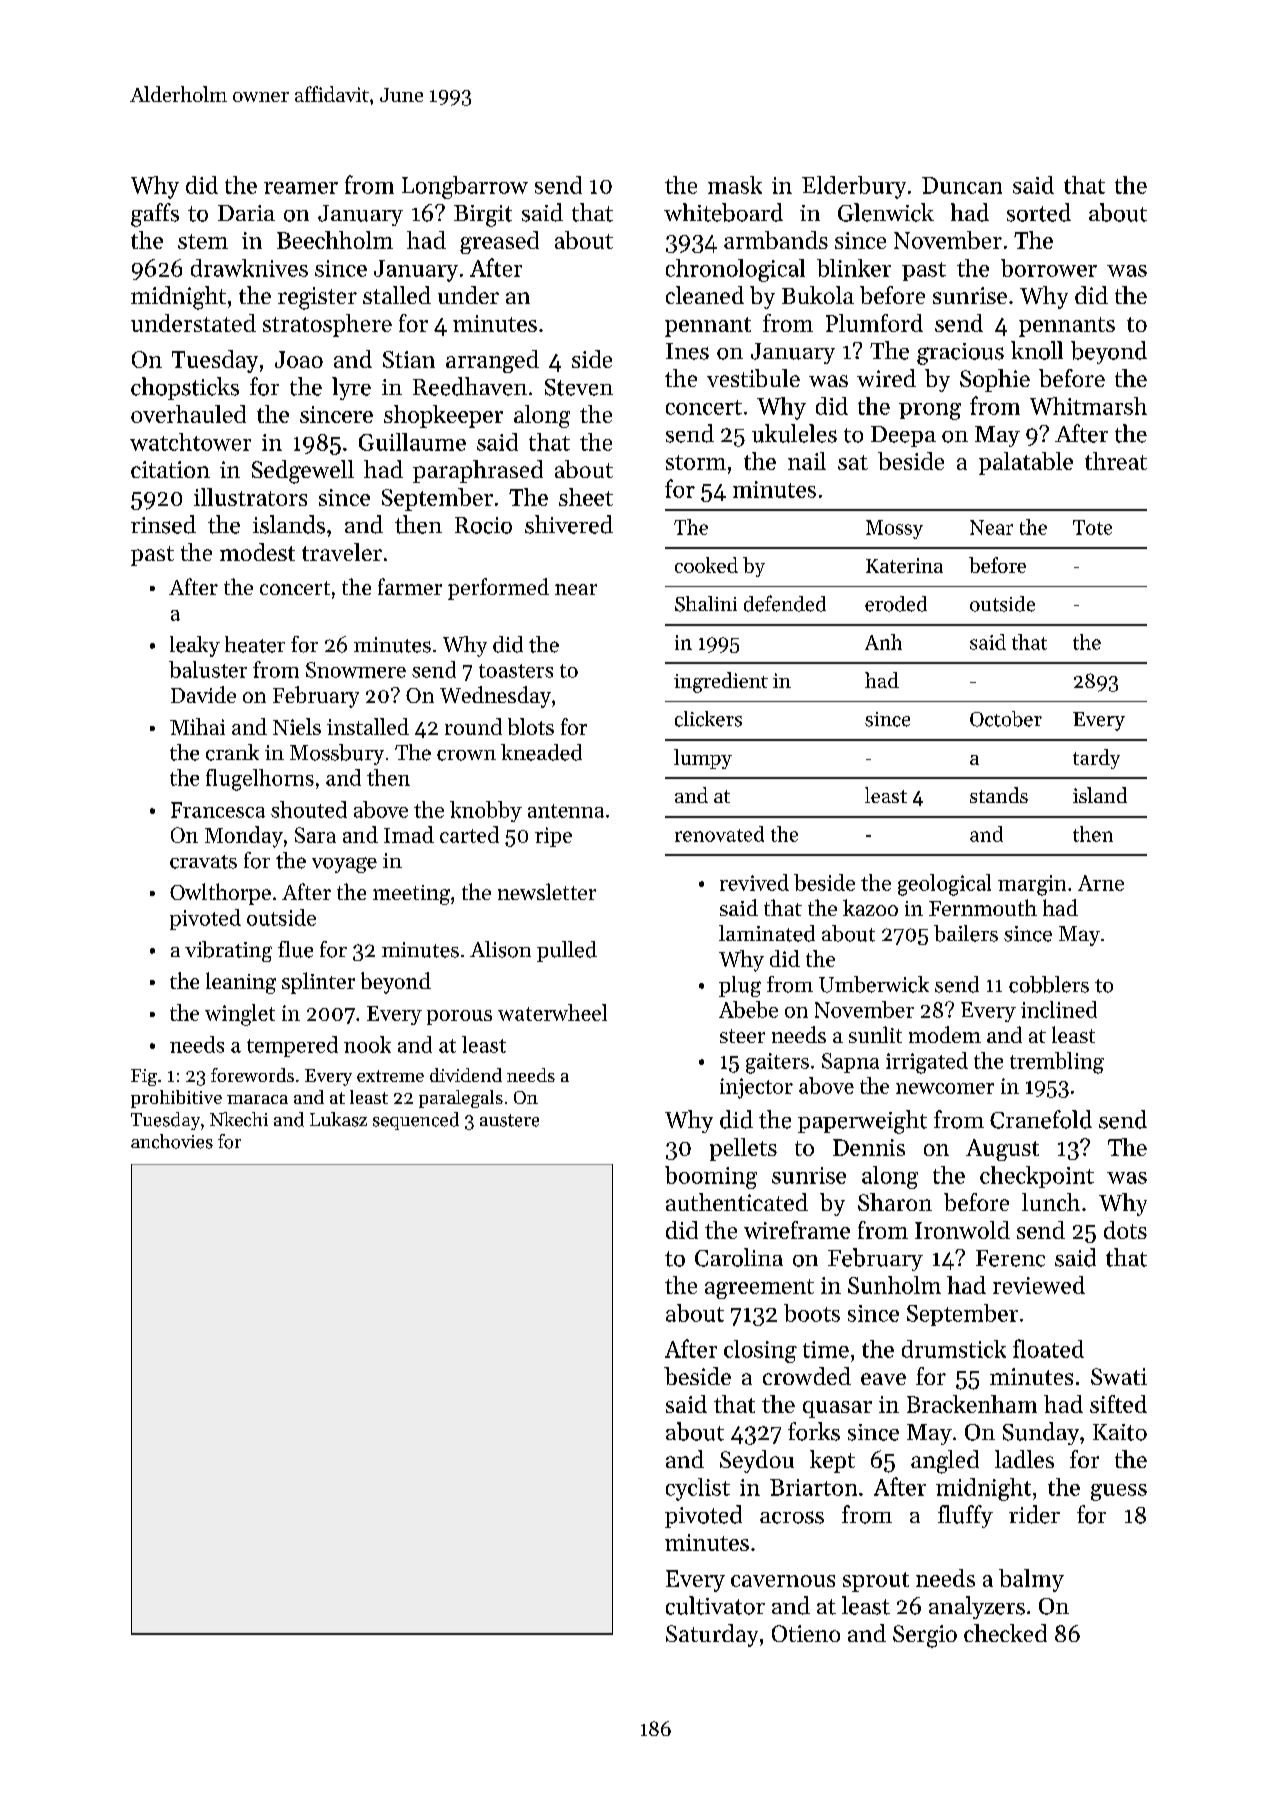 The width and height of the document is (1278, 1807). I want to click on closing, so click(760, 1351).
